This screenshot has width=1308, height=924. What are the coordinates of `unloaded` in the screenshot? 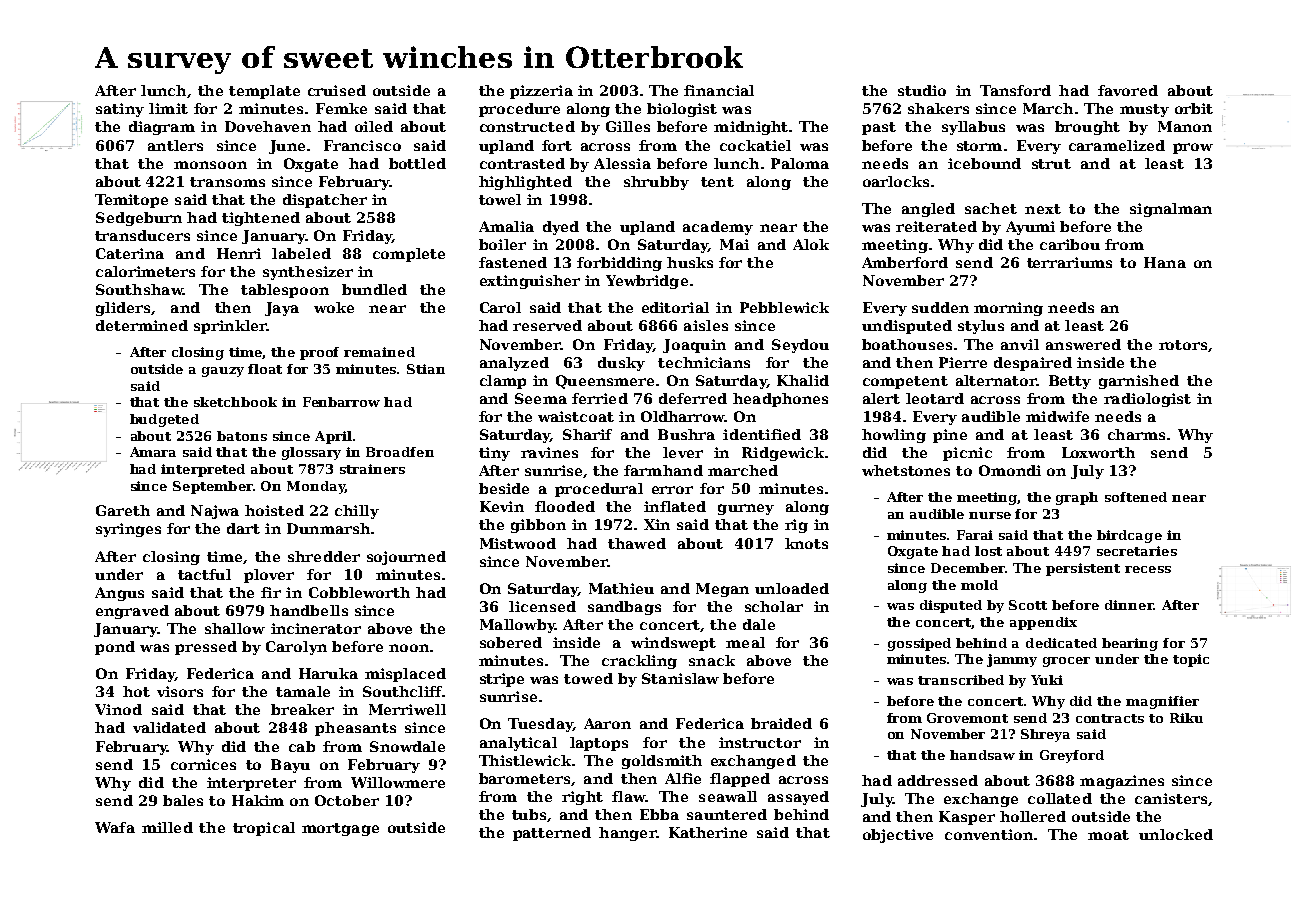 It's located at (792, 588).
